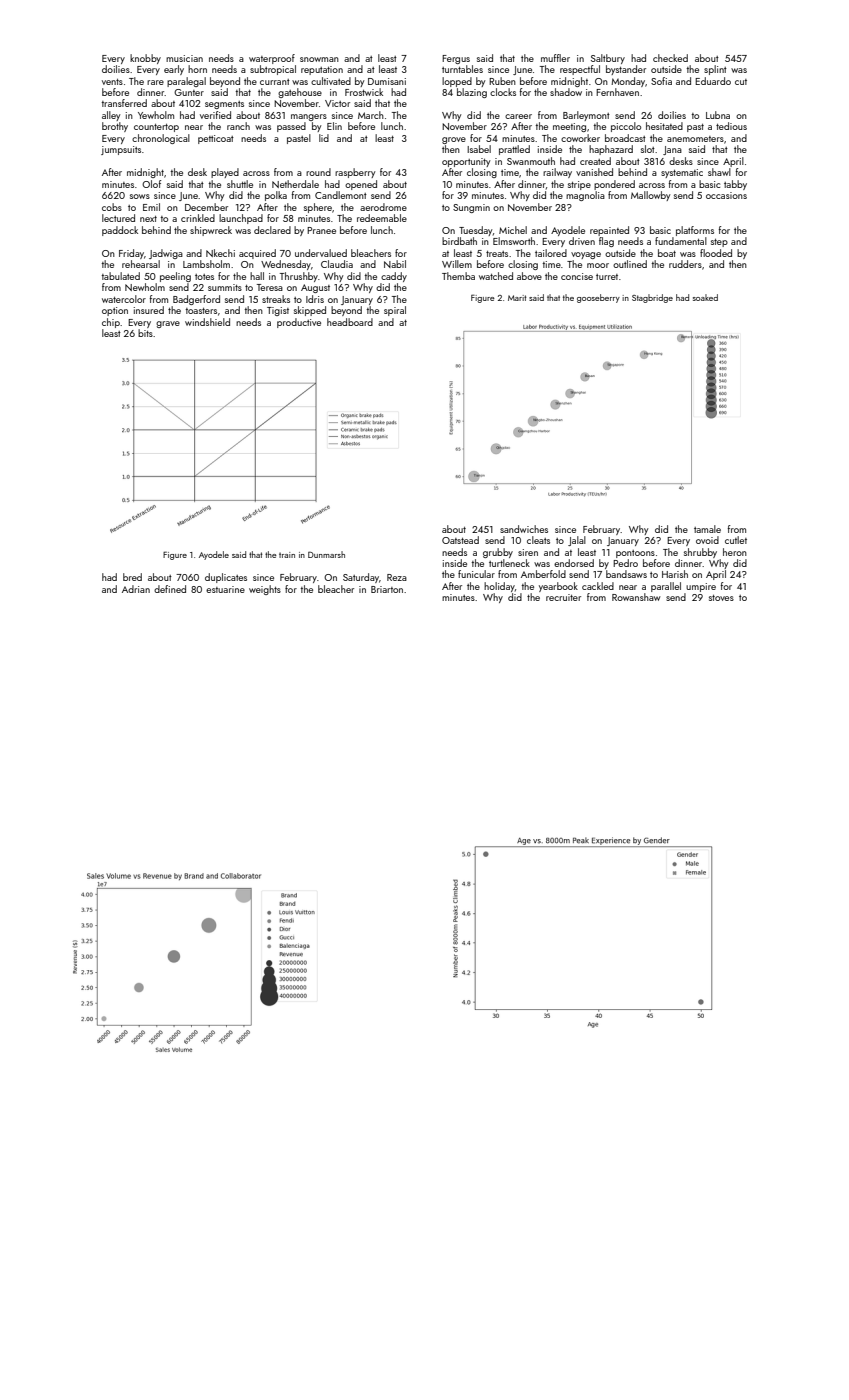 The image size is (849, 1400). Describe the element at coordinates (216, 139) in the document. I see `petticoat` at that location.
